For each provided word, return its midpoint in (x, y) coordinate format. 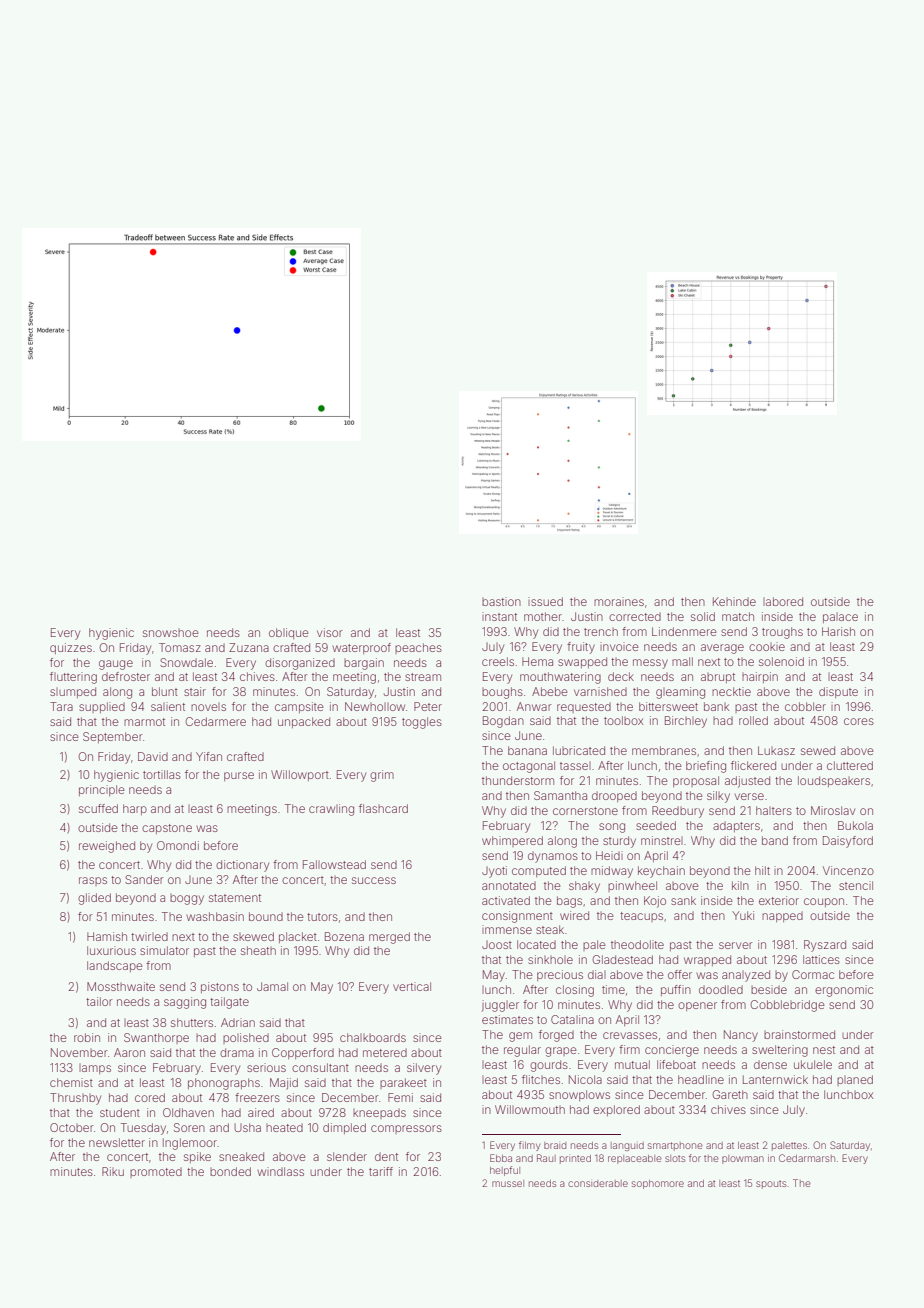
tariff (381, 1171)
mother (543, 616)
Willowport (300, 775)
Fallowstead (334, 864)
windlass (280, 1171)
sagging (185, 1003)
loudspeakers (834, 781)
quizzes (71, 648)
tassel (575, 766)
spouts (771, 1184)
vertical (412, 986)
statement (235, 898)
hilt (762, 870)
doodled (721, 989)
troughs (782, 633)
